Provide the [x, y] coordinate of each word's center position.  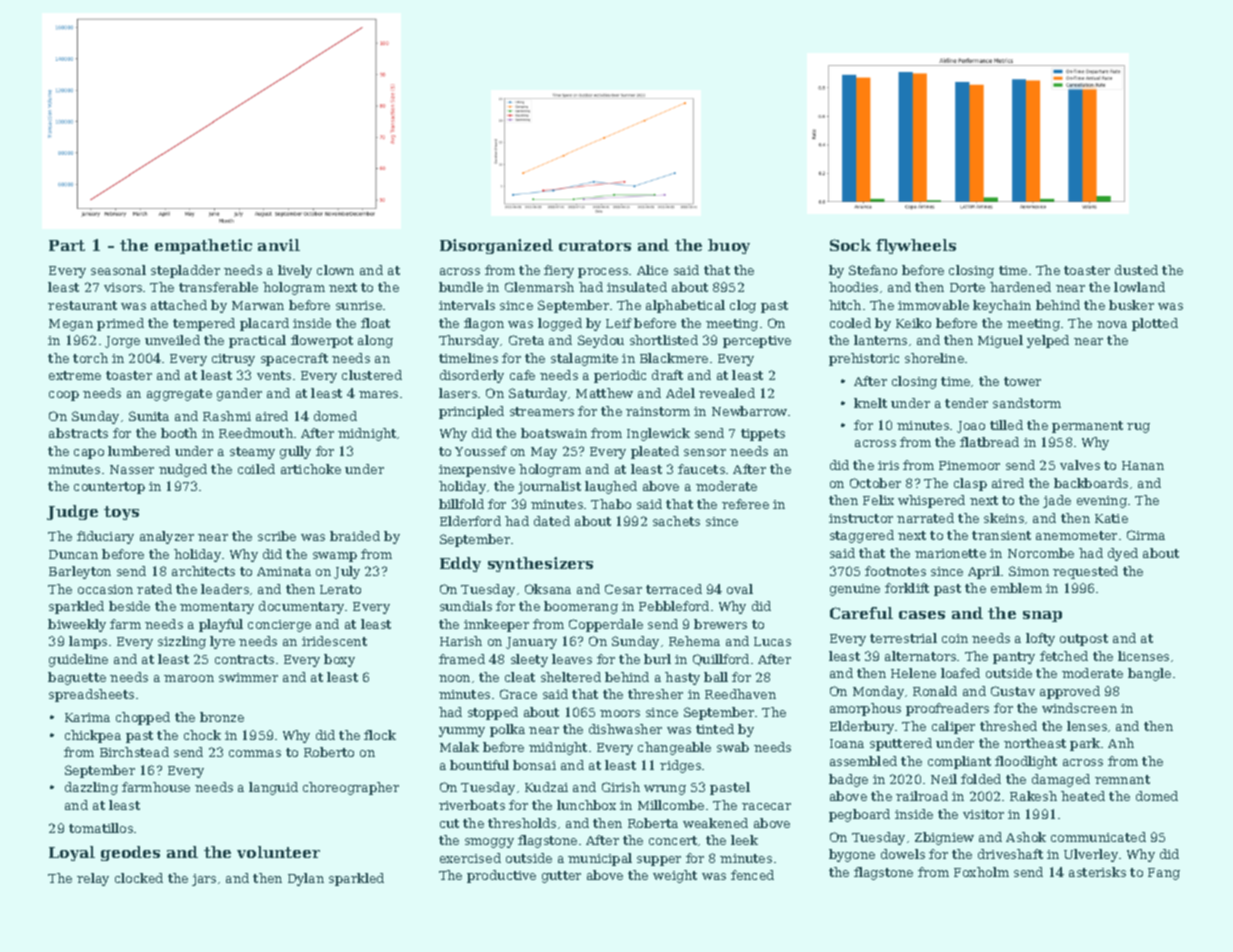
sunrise [359, 305]
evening [1102, 502]
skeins [1004, 518]
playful [221, 625]
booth [179, 433]
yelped [1048, 341]
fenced [752, 875]
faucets [701, 469]
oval [740, 589]
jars [204, 880]
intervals [467, 305]
